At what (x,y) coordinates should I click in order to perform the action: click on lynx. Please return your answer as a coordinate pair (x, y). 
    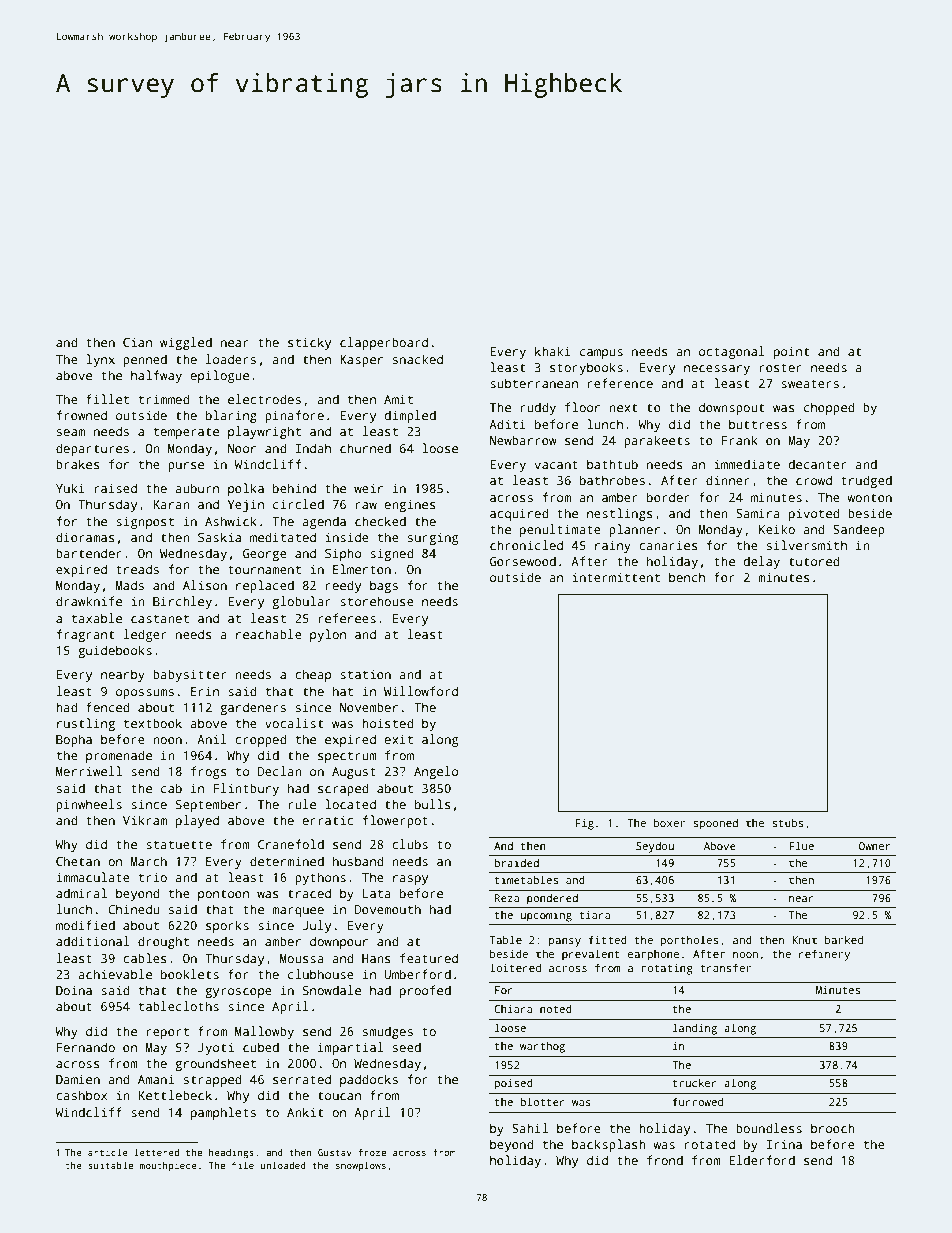
    Looking at the image, I should click on (100, 360).
